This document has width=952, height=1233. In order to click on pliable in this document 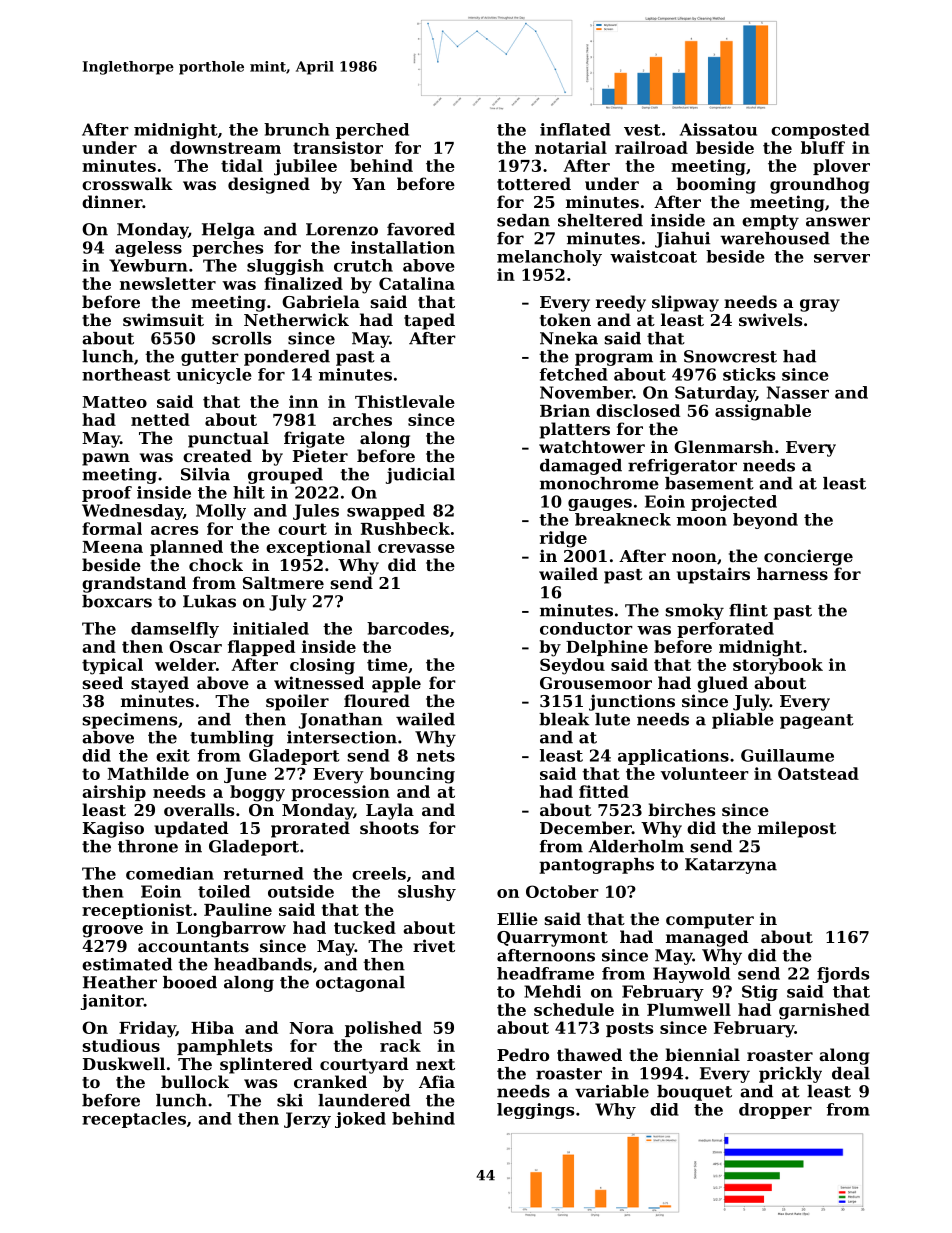, I will do `click(743, 721)`.
